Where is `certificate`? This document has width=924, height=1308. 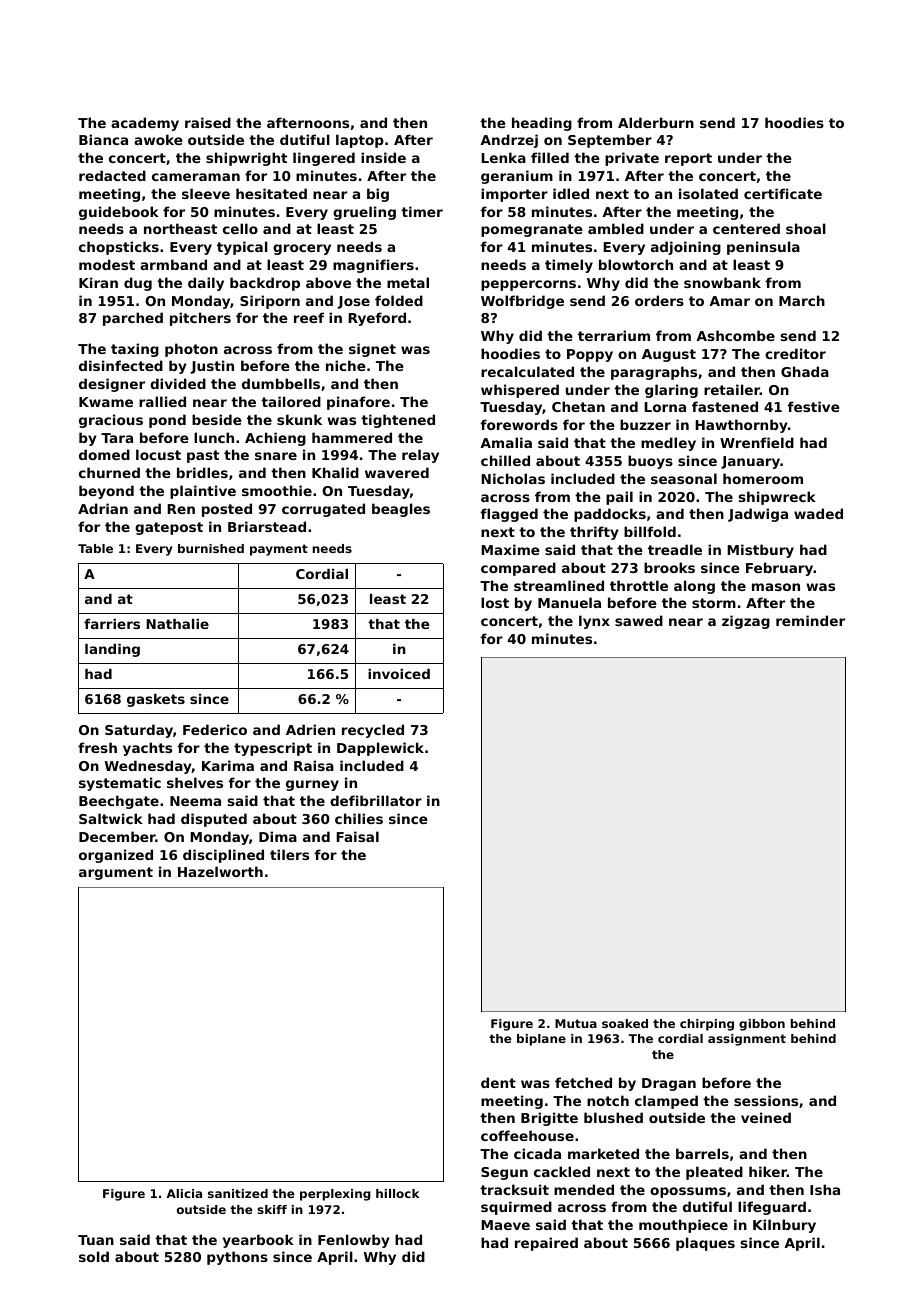 certificate is located at coordinates (783, 193).
